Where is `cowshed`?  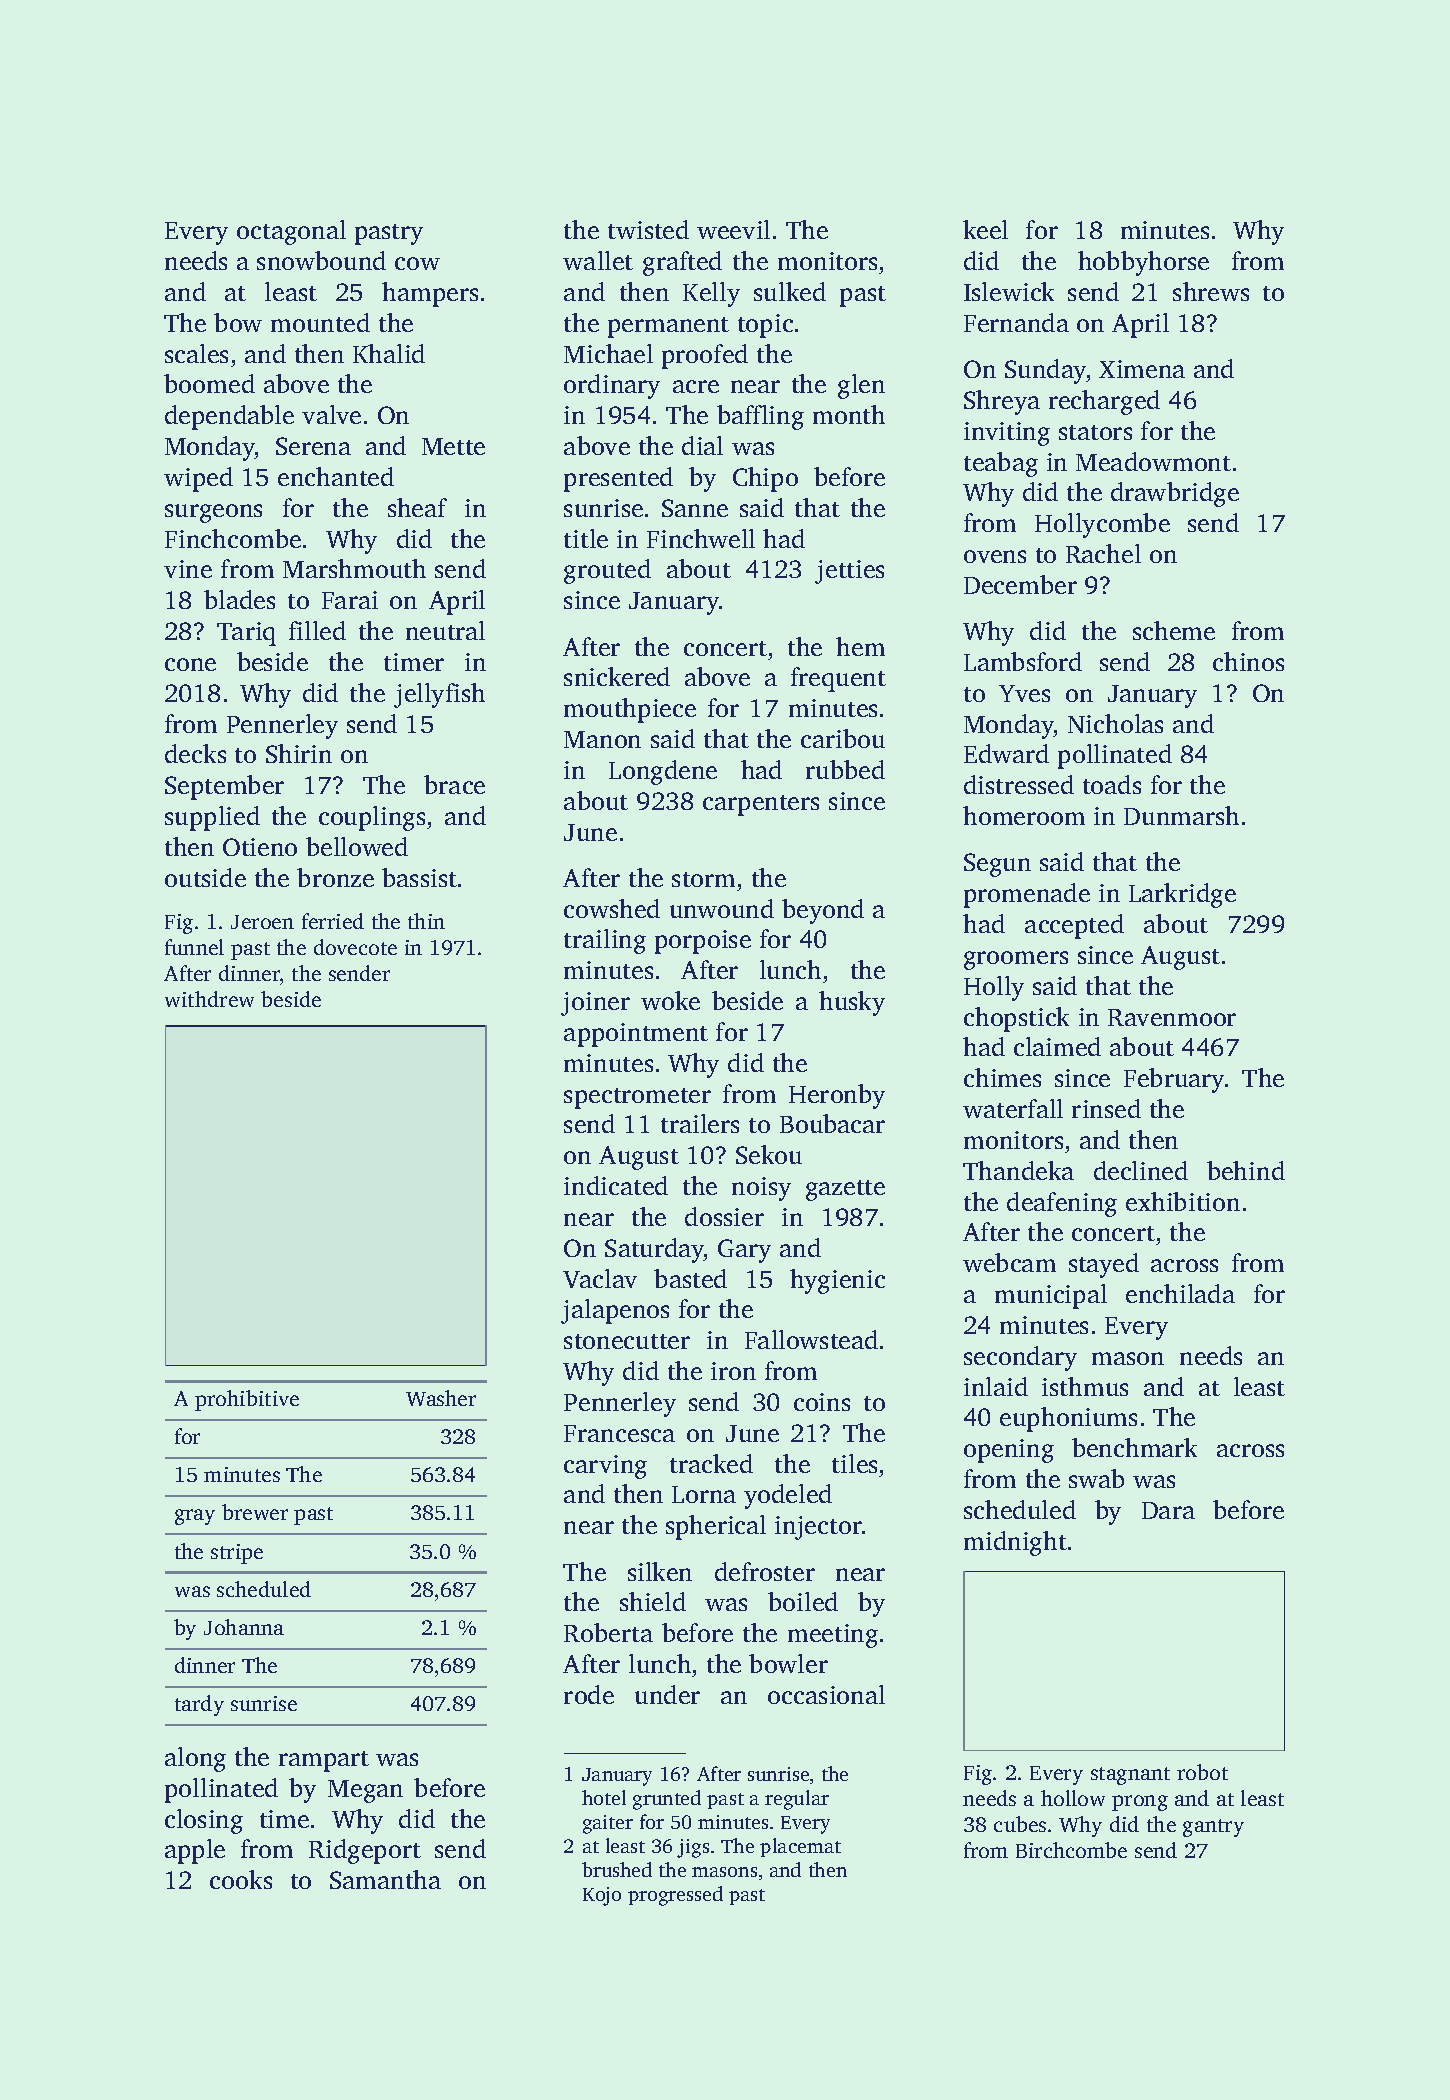
cowshed is located at coordinates (612, 908).
